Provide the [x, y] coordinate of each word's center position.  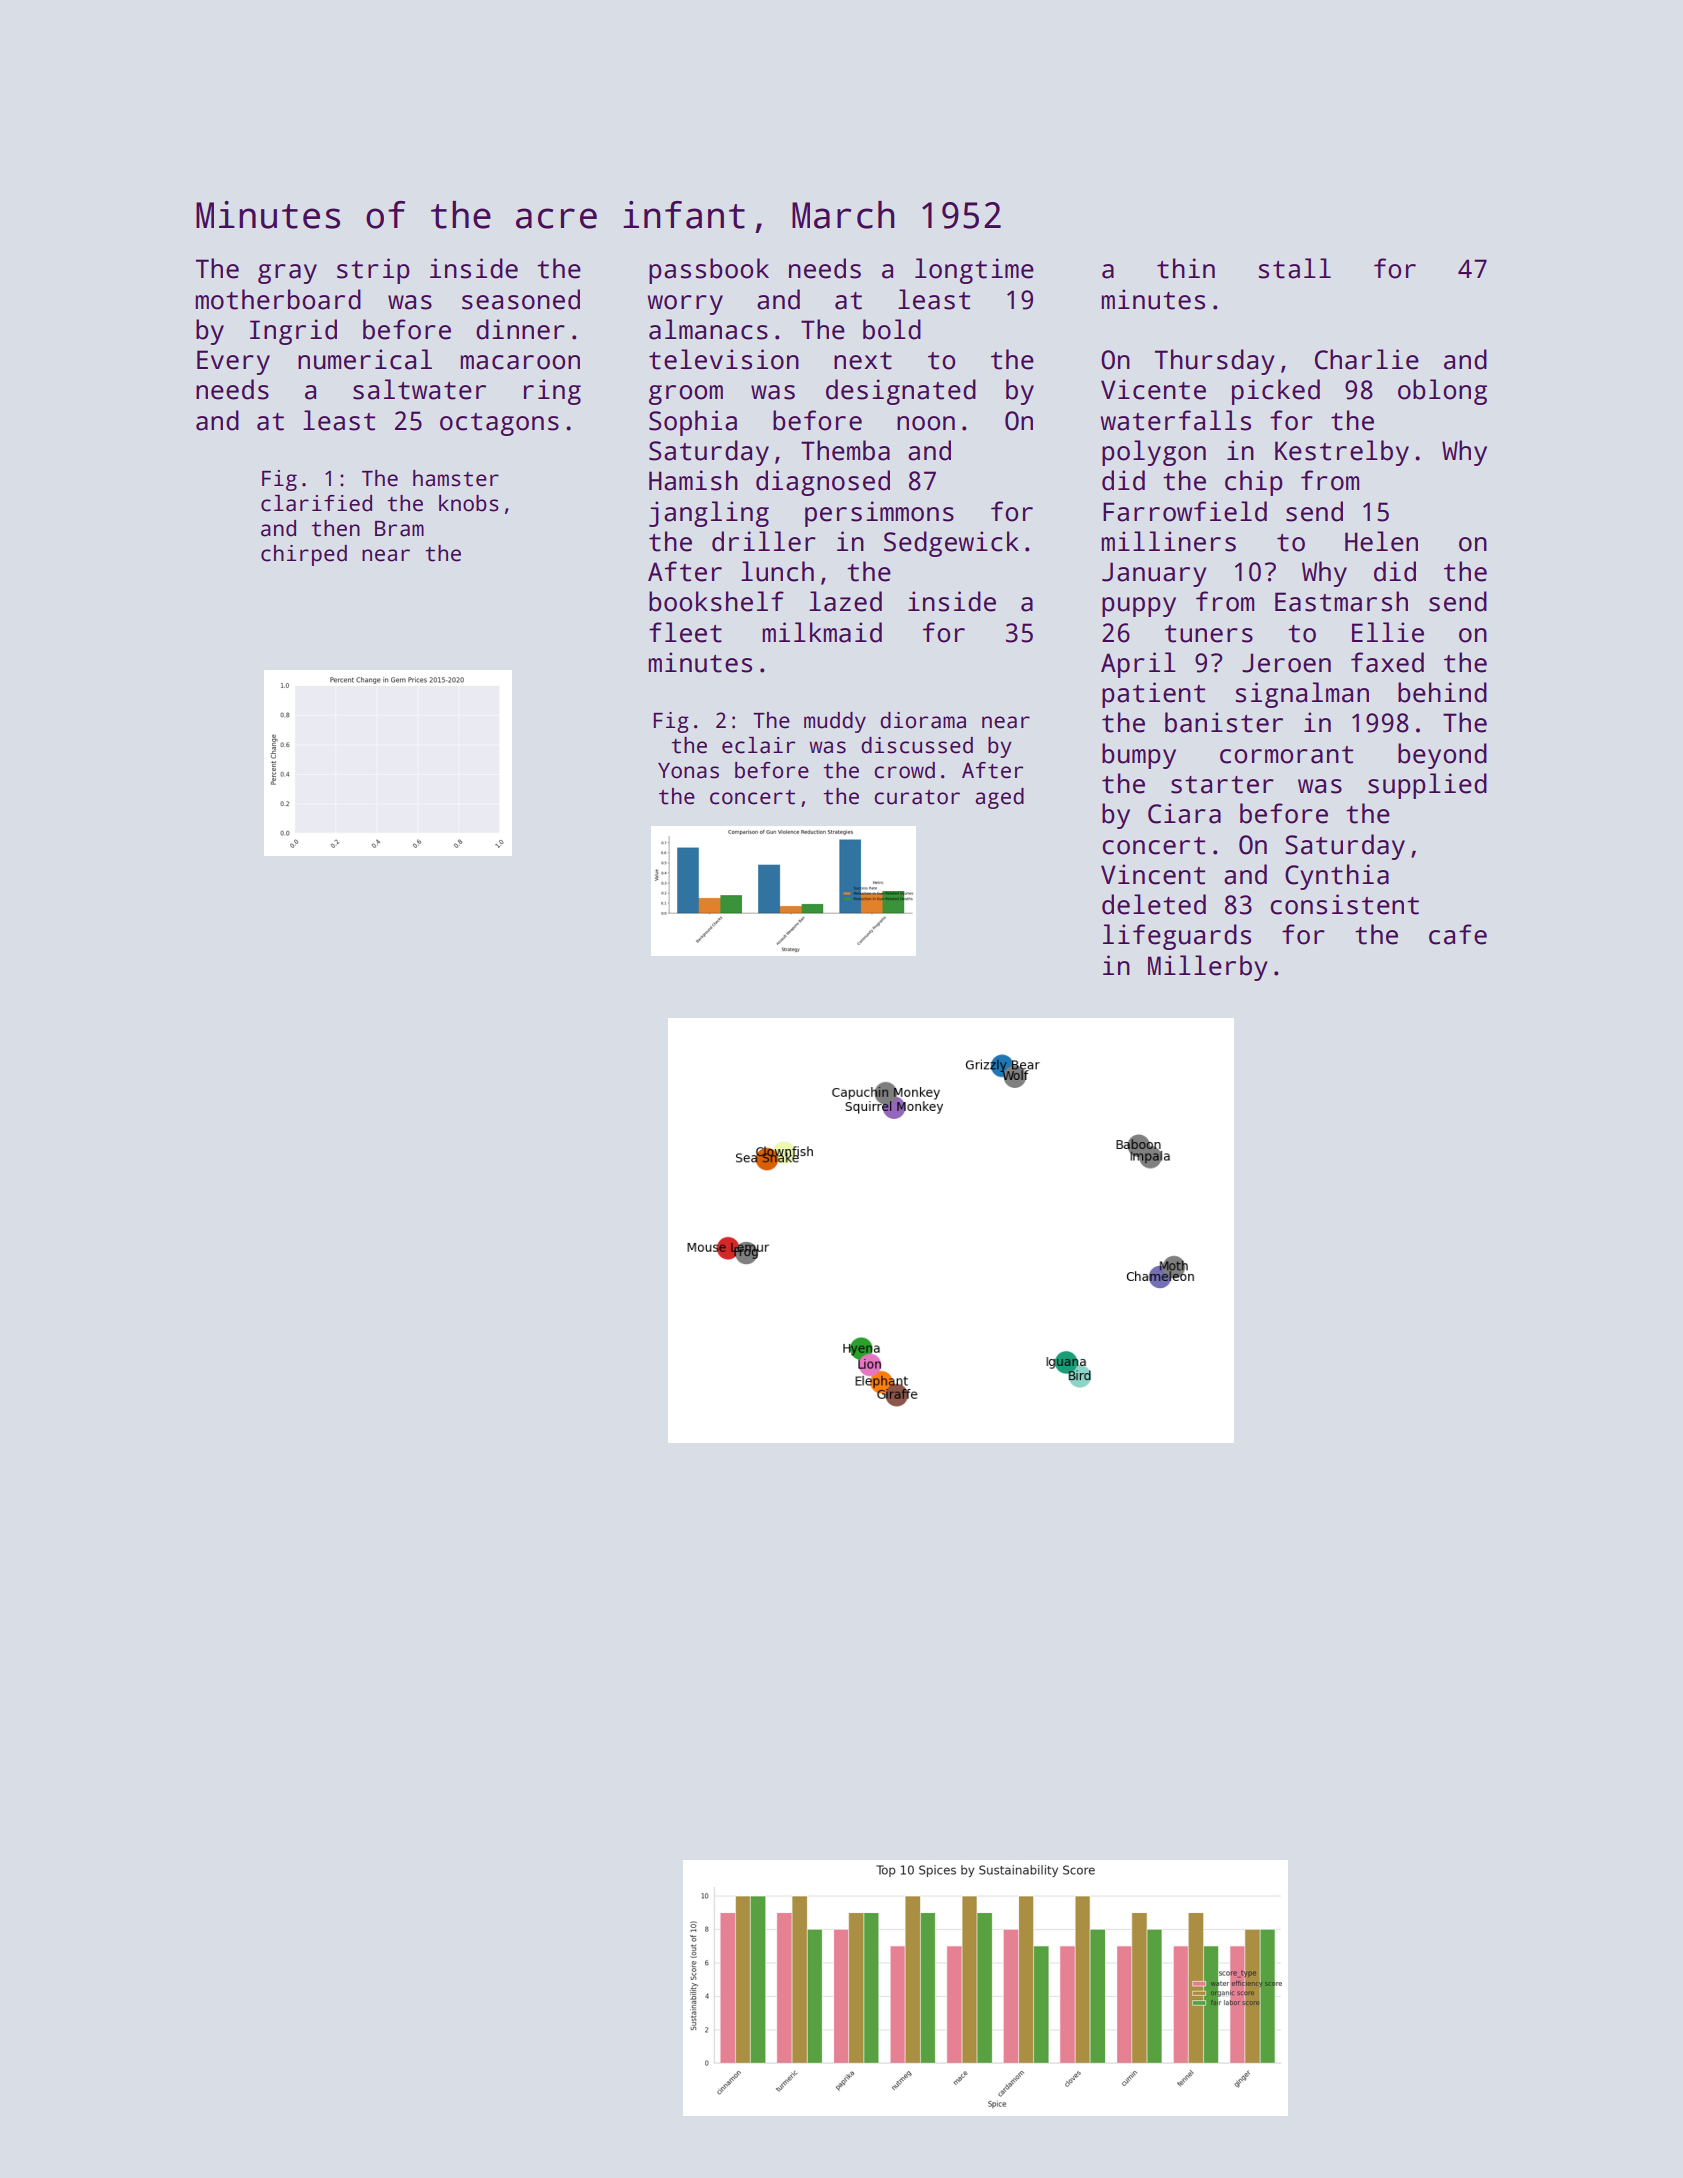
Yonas [688, 771]
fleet [685, 632]
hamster [456, 478]
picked [1276, 392]
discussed [917, 745]
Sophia [693, 423]
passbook [709, 271]
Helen [1381, 541]
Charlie [1367, 359]
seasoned [521, 299]
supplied [1427, 786]
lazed [845, 601]
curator [917, 797]
